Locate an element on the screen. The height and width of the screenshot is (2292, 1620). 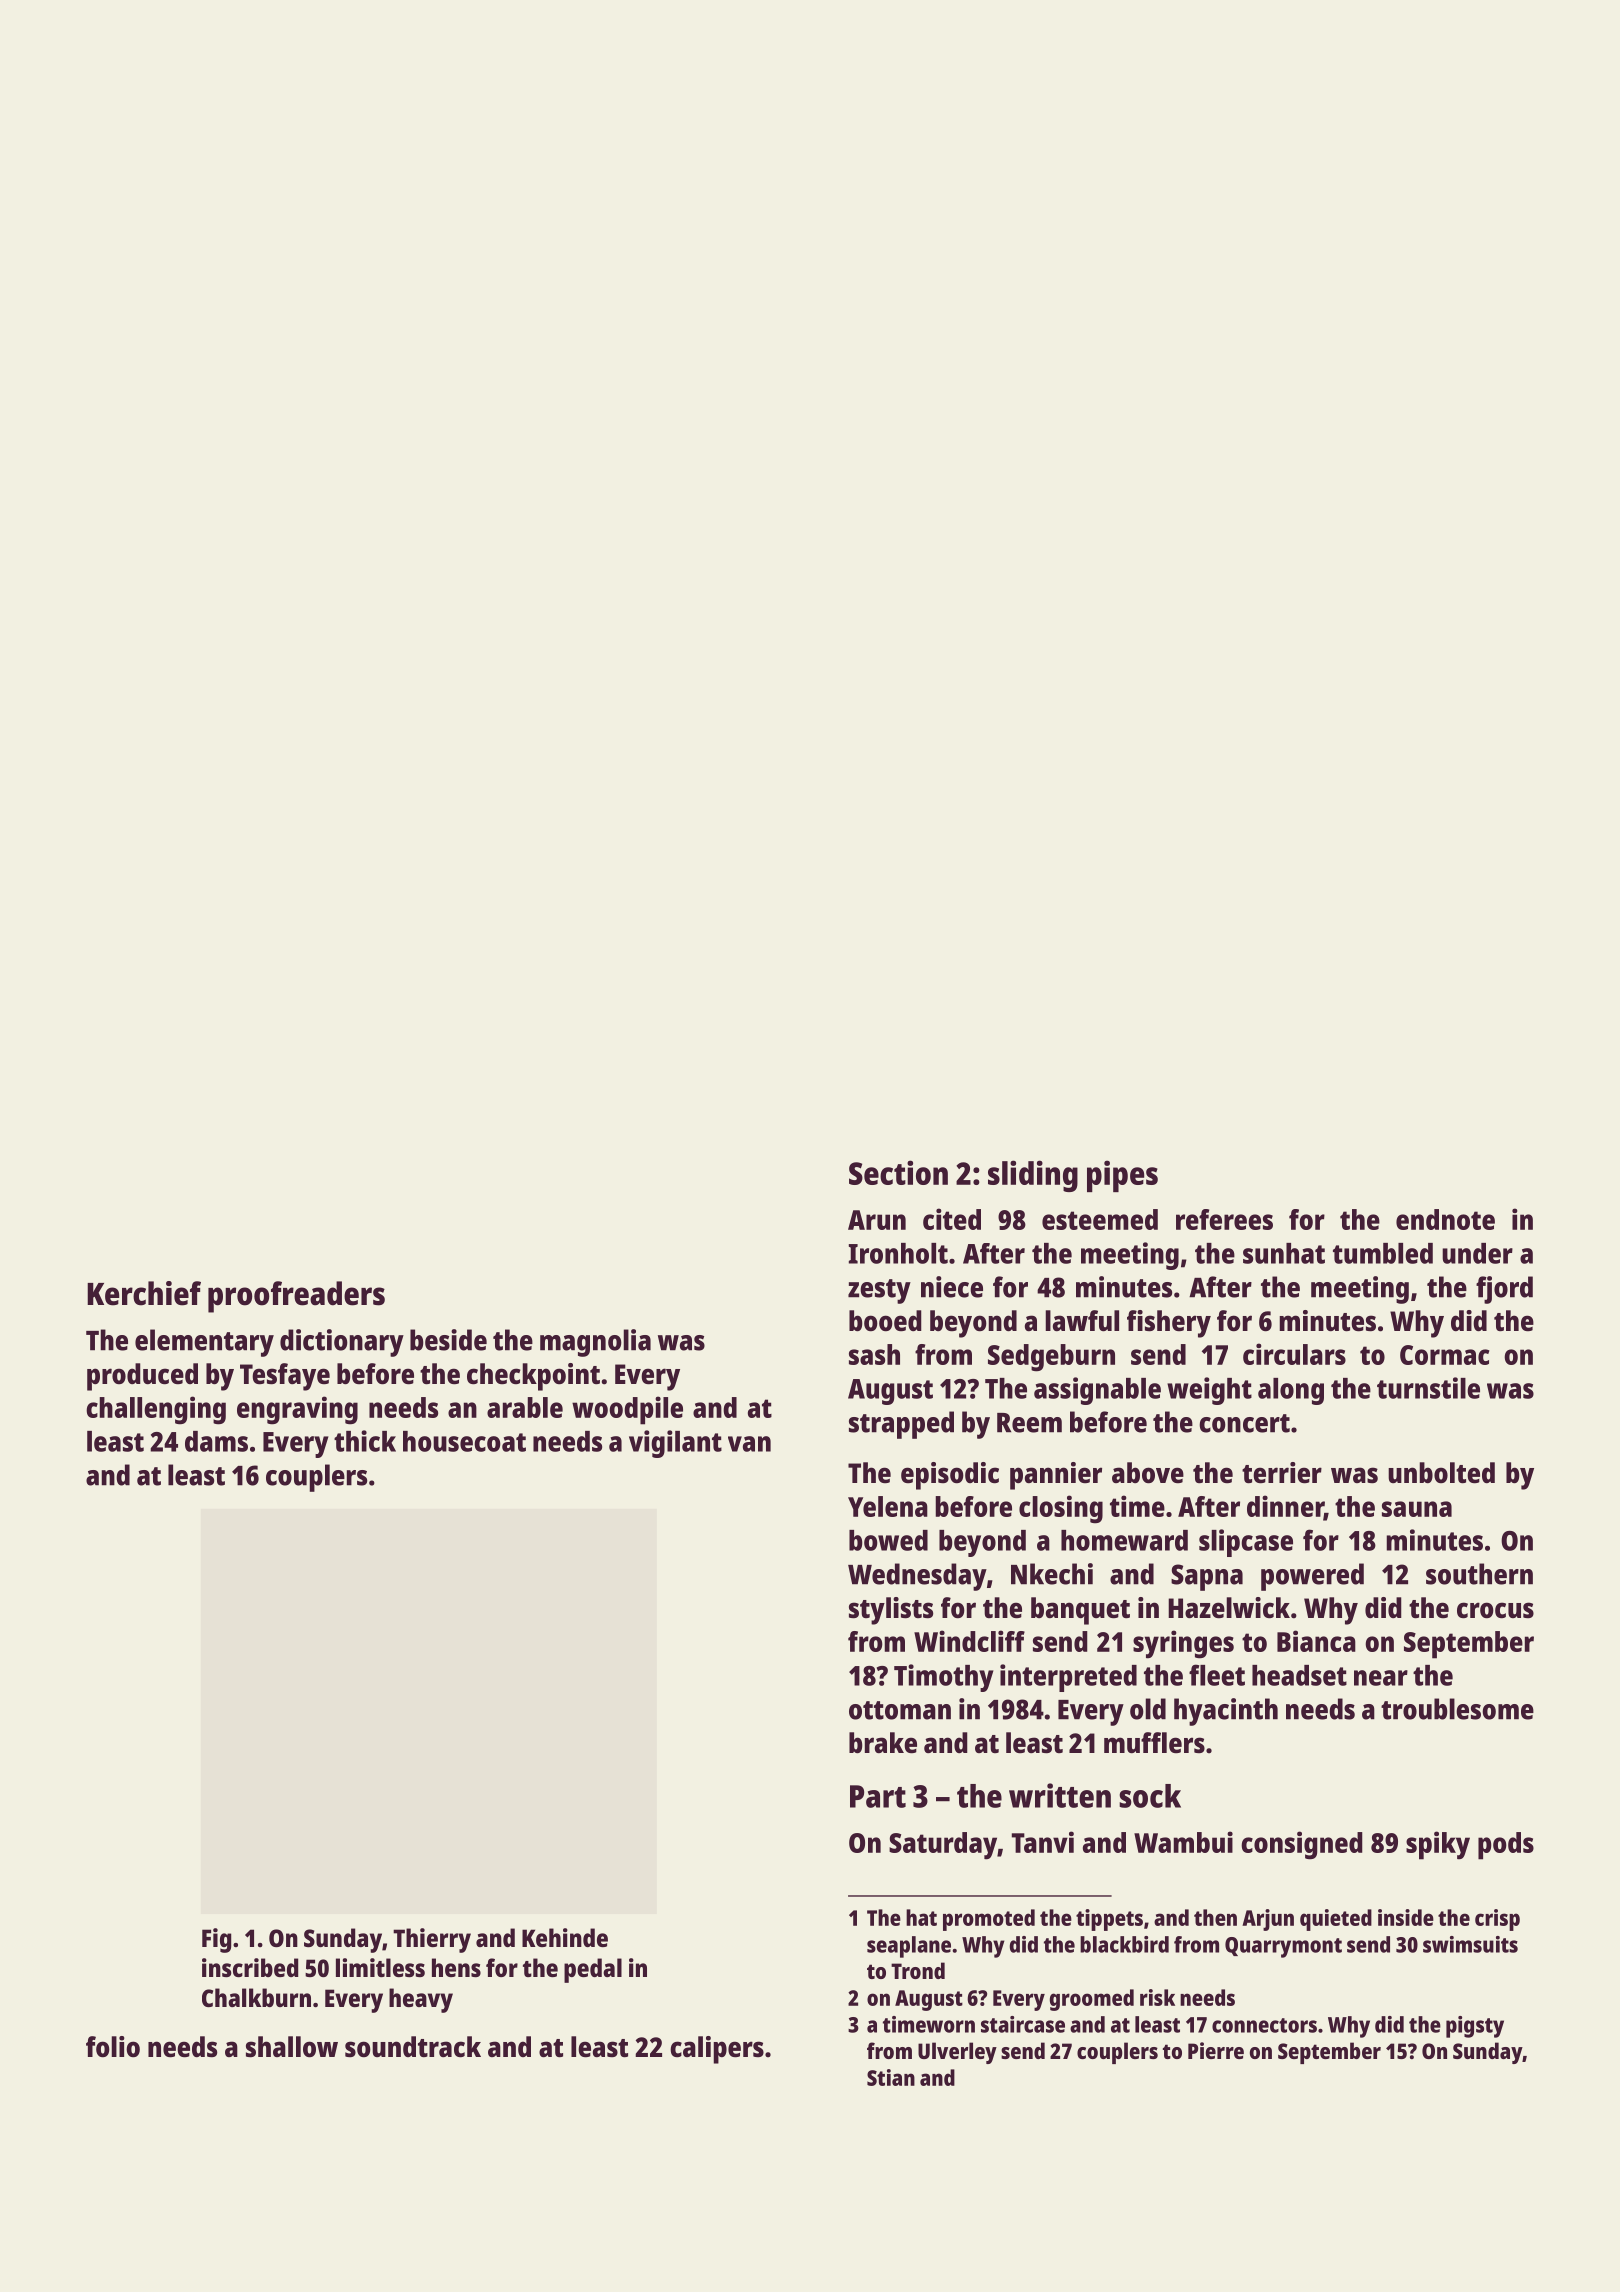
turnstile is located at coordinates (1428, 1388).
